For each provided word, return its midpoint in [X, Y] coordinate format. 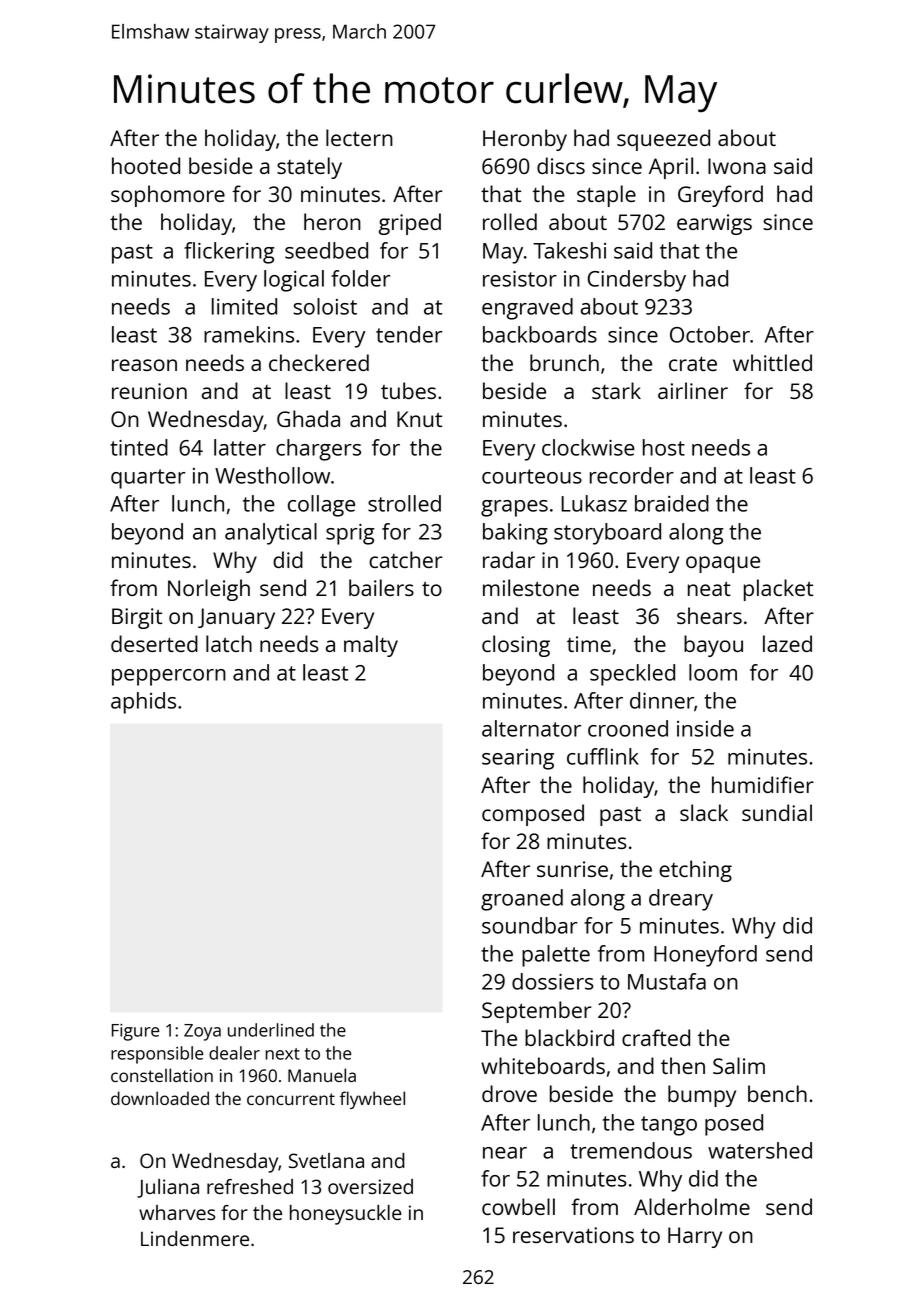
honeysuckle [346, 1215]
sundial [777, 812]
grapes [514, 508]
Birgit [137, 618]
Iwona [737, 166]
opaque [723, 564]
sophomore [168, 196]
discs [561, 165]
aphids [143, 703]
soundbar [530, 925]
